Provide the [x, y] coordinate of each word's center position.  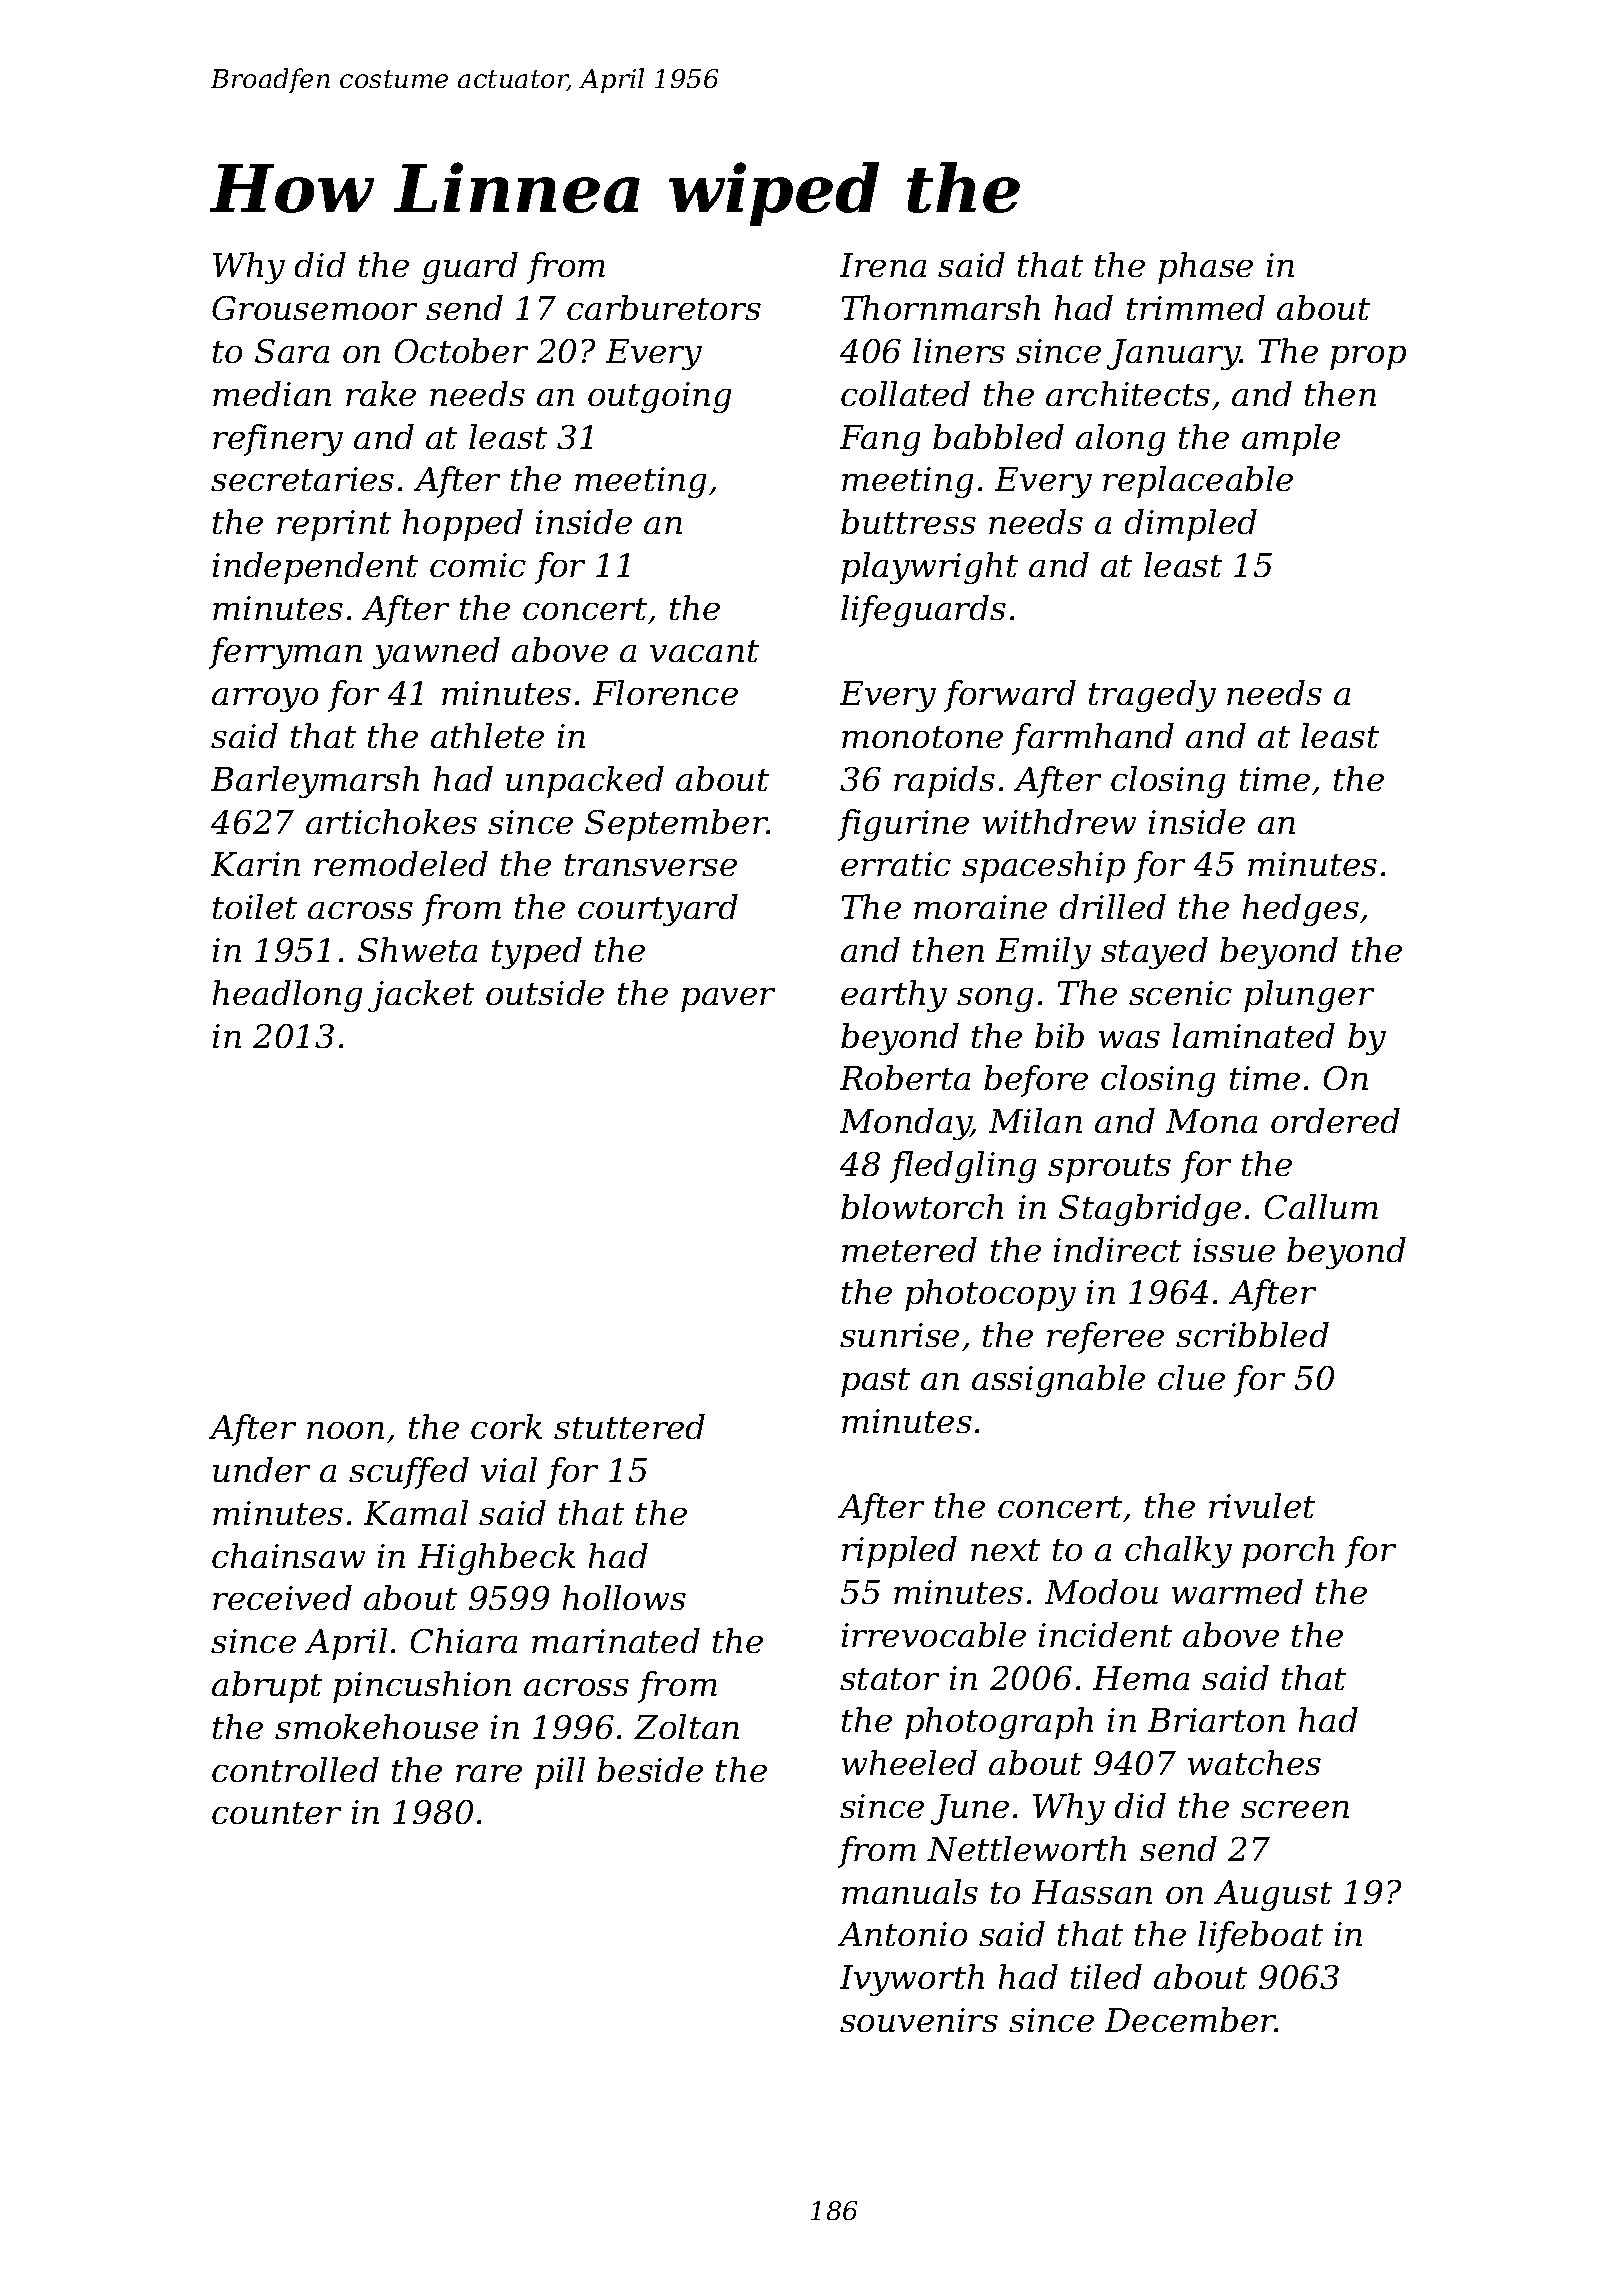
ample [1291, 440]
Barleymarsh [315, 782]
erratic [896, 864]
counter [276, 1813]
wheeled [909, 1762]
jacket [421, 996]
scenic [1180, 993]
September [676, 825]
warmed [1237, 1591]
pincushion [422, 1687]
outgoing [659, 397]
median [272, 393]
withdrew [1059, 821]
